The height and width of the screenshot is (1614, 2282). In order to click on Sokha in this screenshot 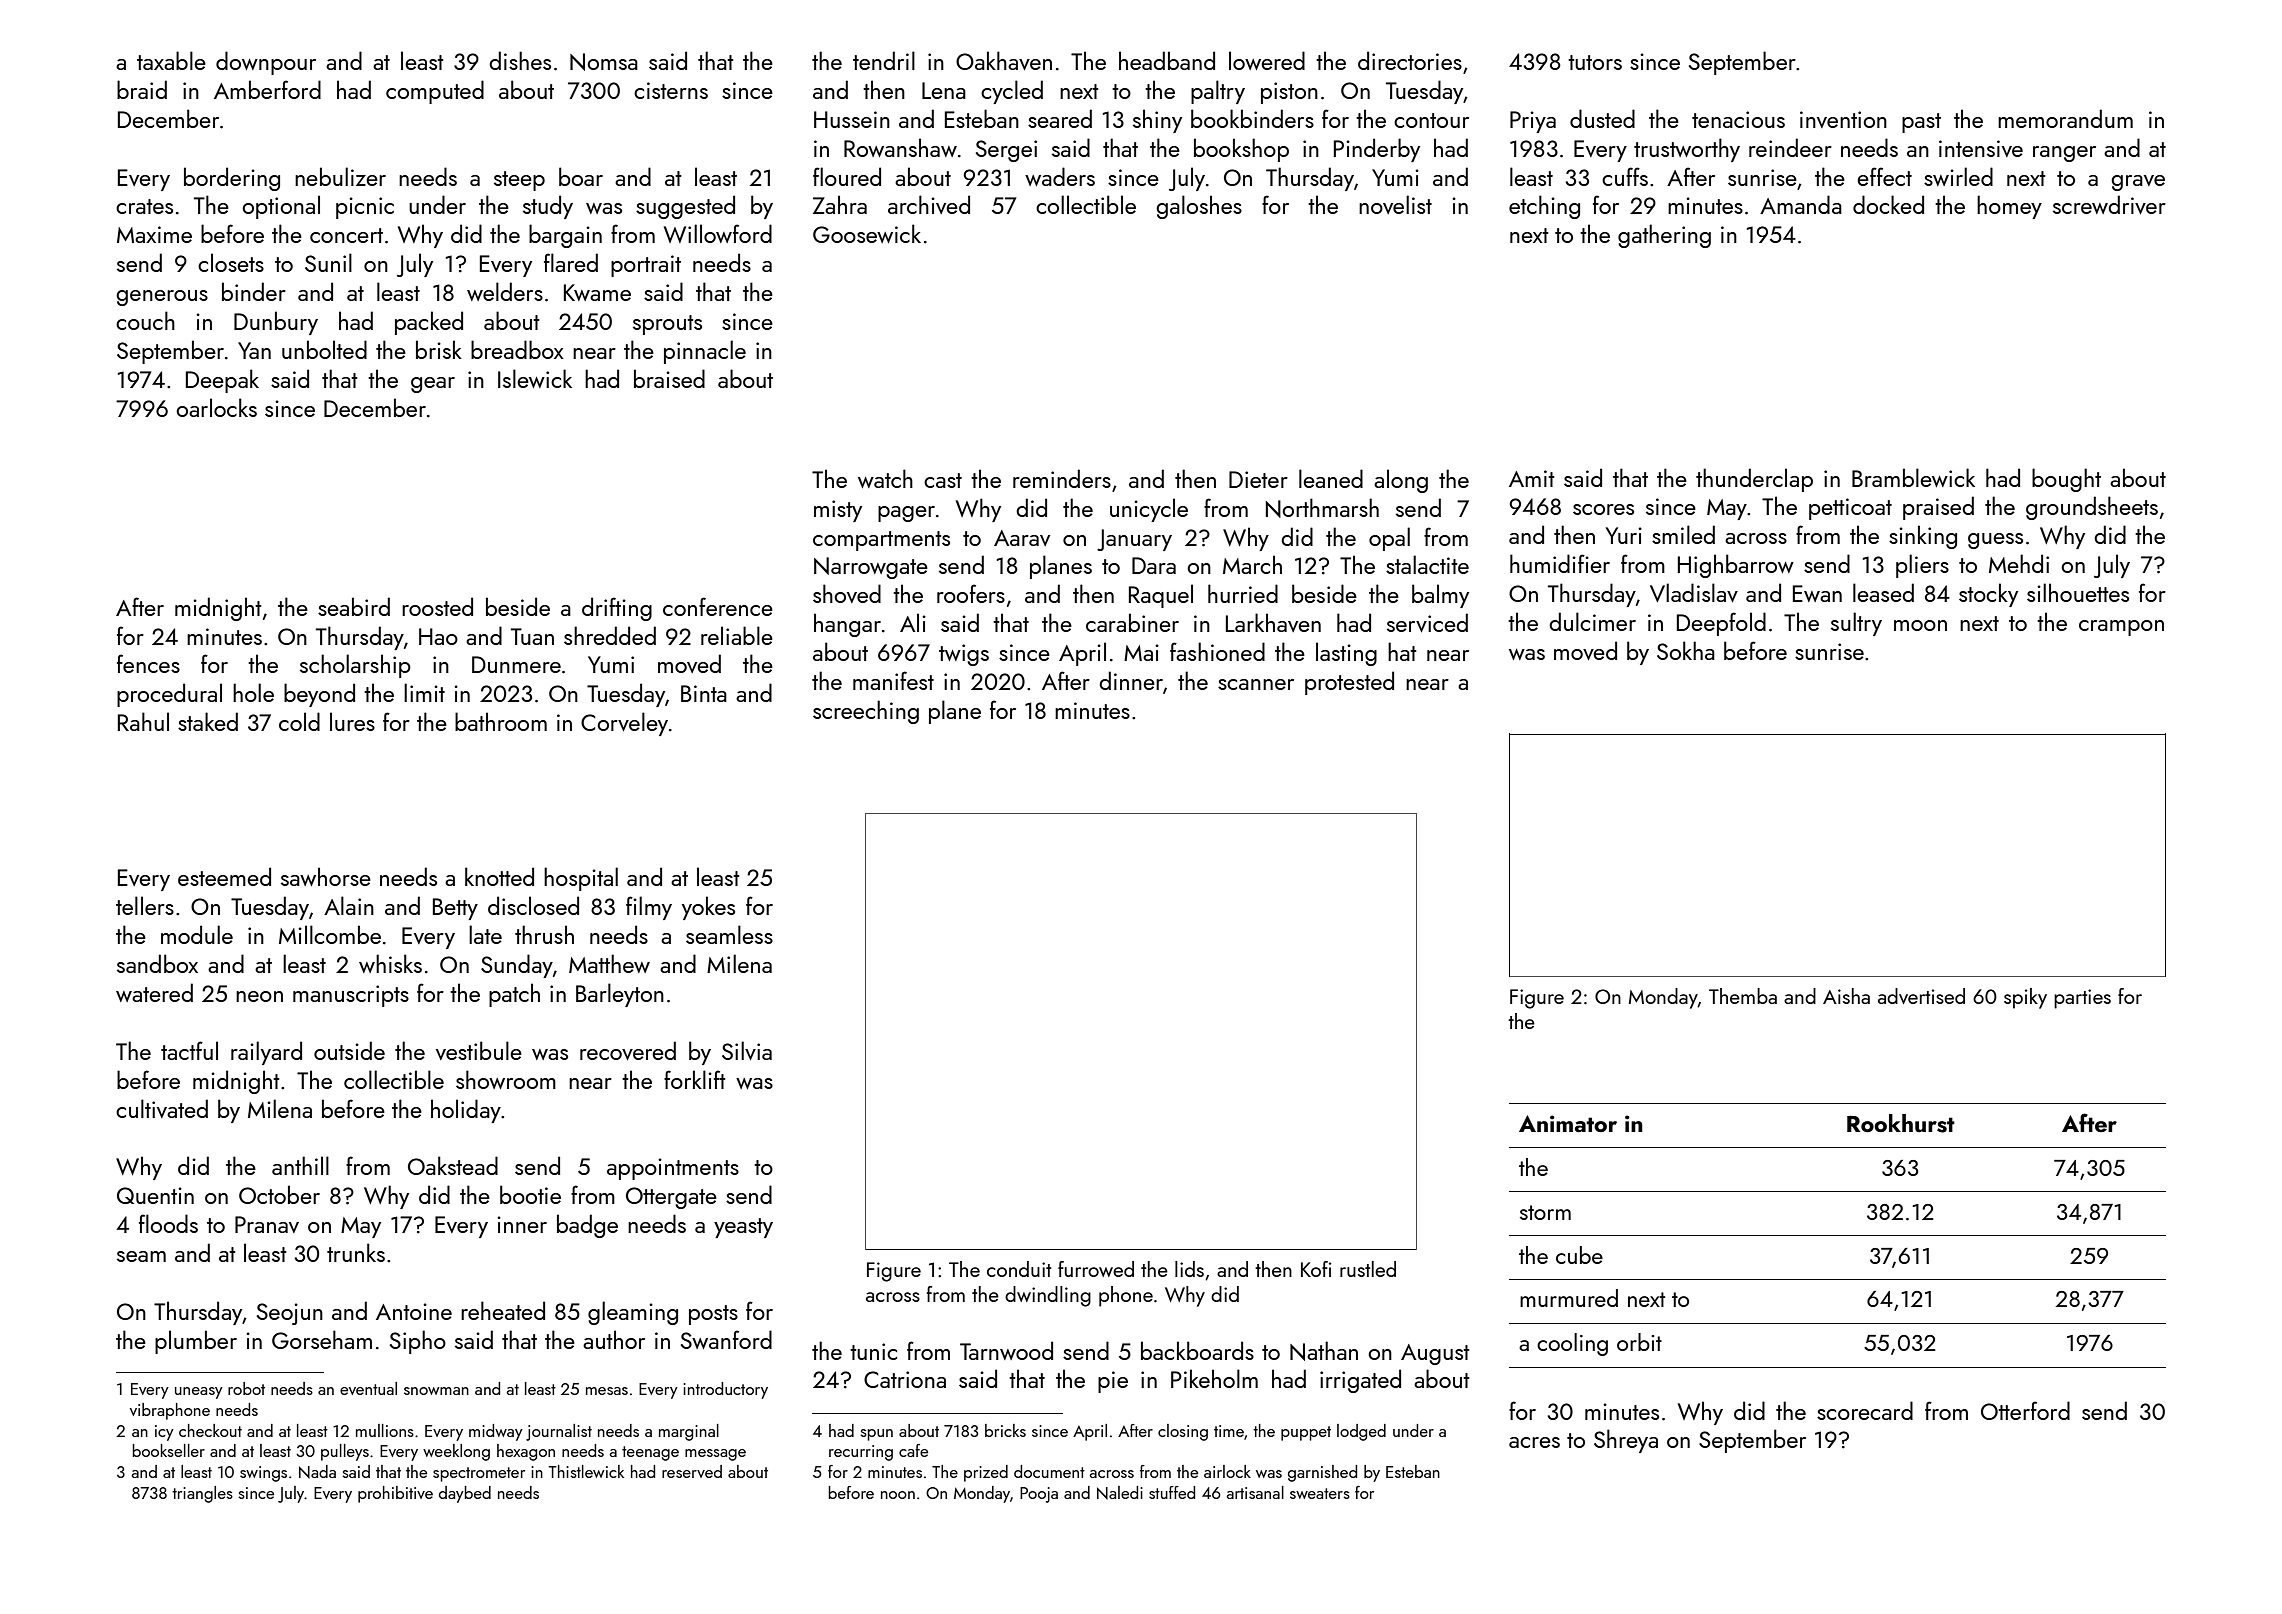, I will do `click(1686, 650)`.
